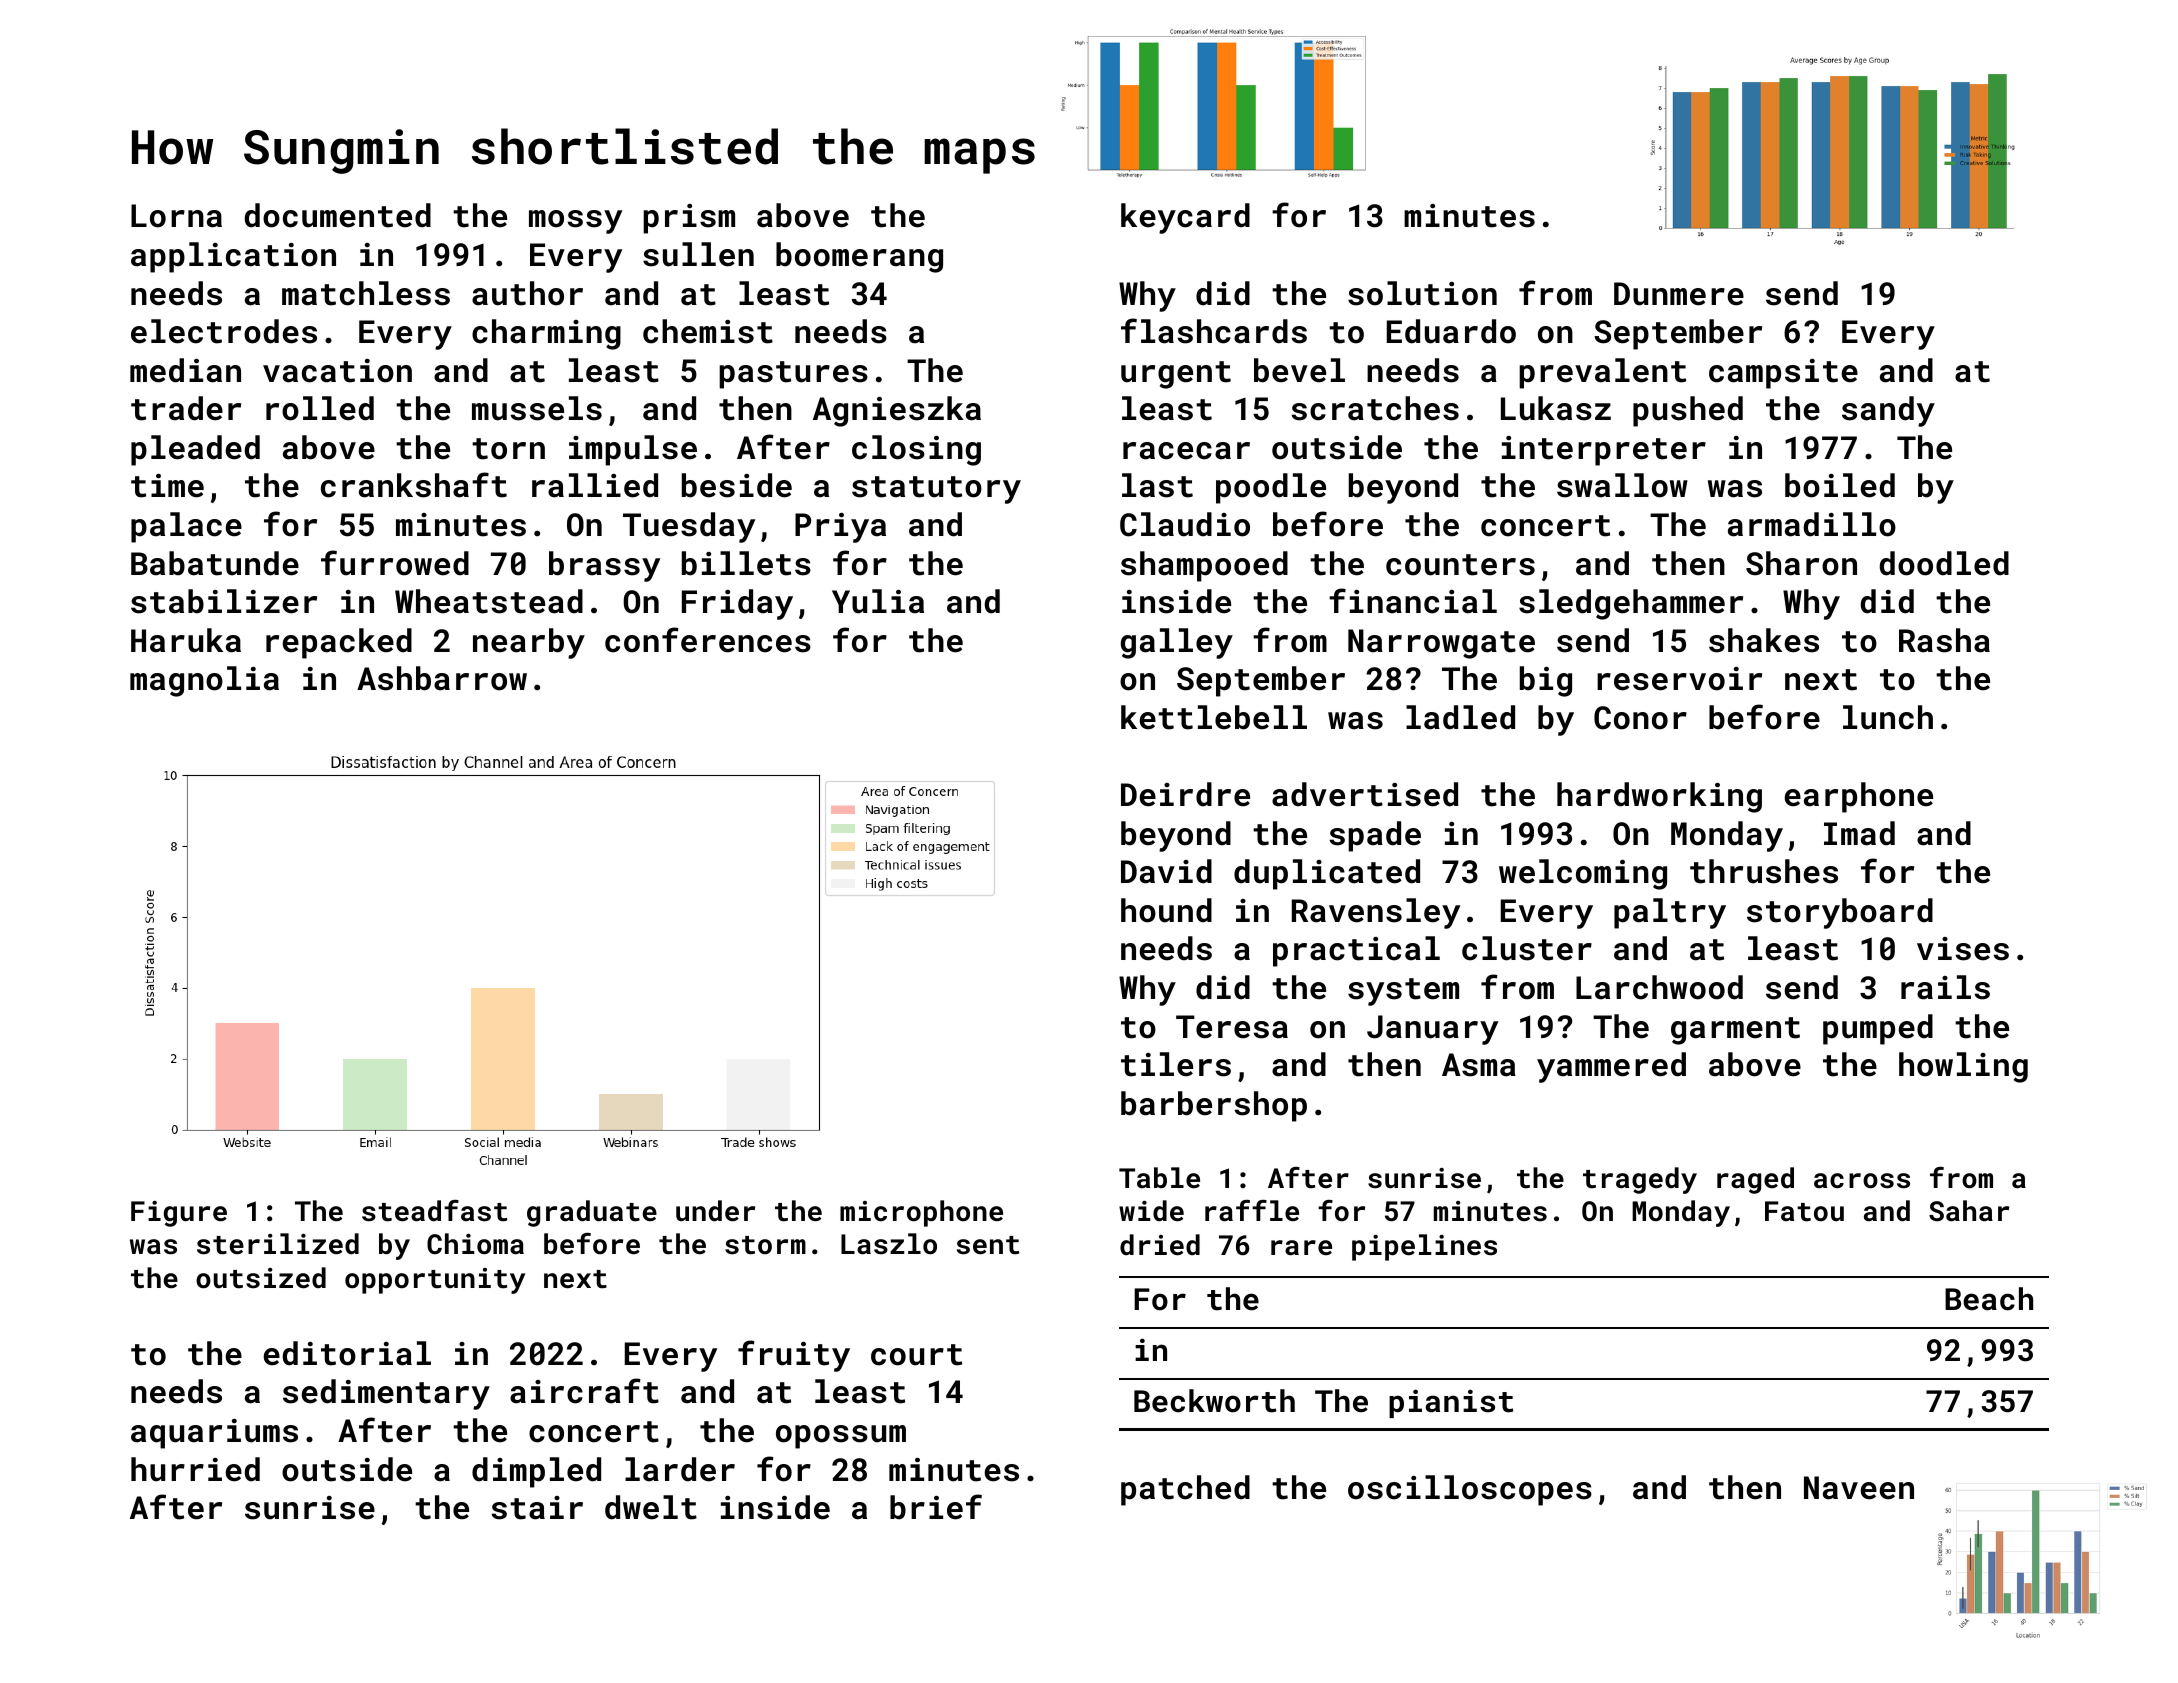 Image resolution: width=2178 pixels, height=1683 pixels. What do you see at coordinates (1479, 1065) in the screenshot?
I see `Asma` at bounding box center [1479, 1065].
